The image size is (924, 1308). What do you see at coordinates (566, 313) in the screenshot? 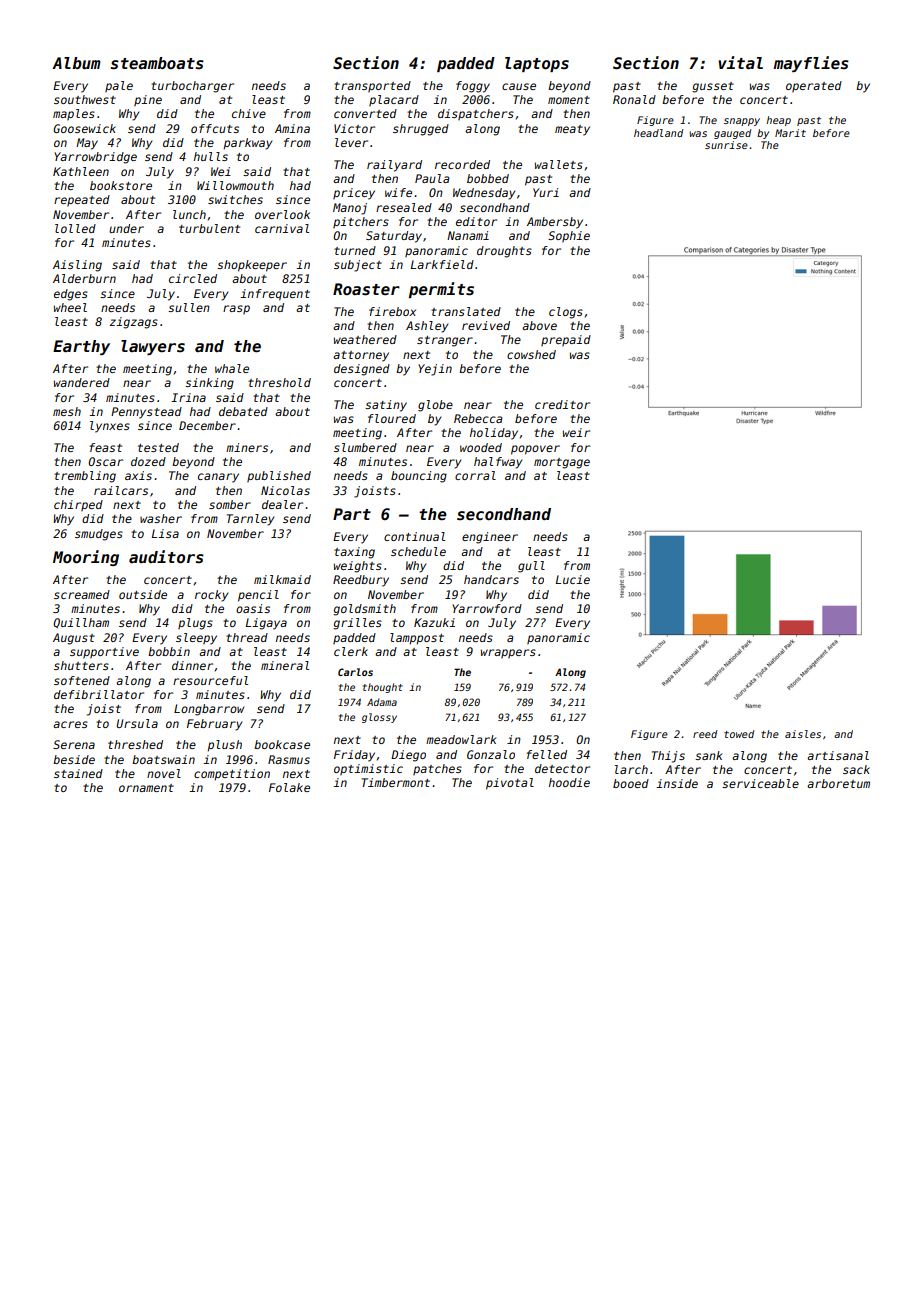
I see `clogs` at bounding box center [566, 313].
